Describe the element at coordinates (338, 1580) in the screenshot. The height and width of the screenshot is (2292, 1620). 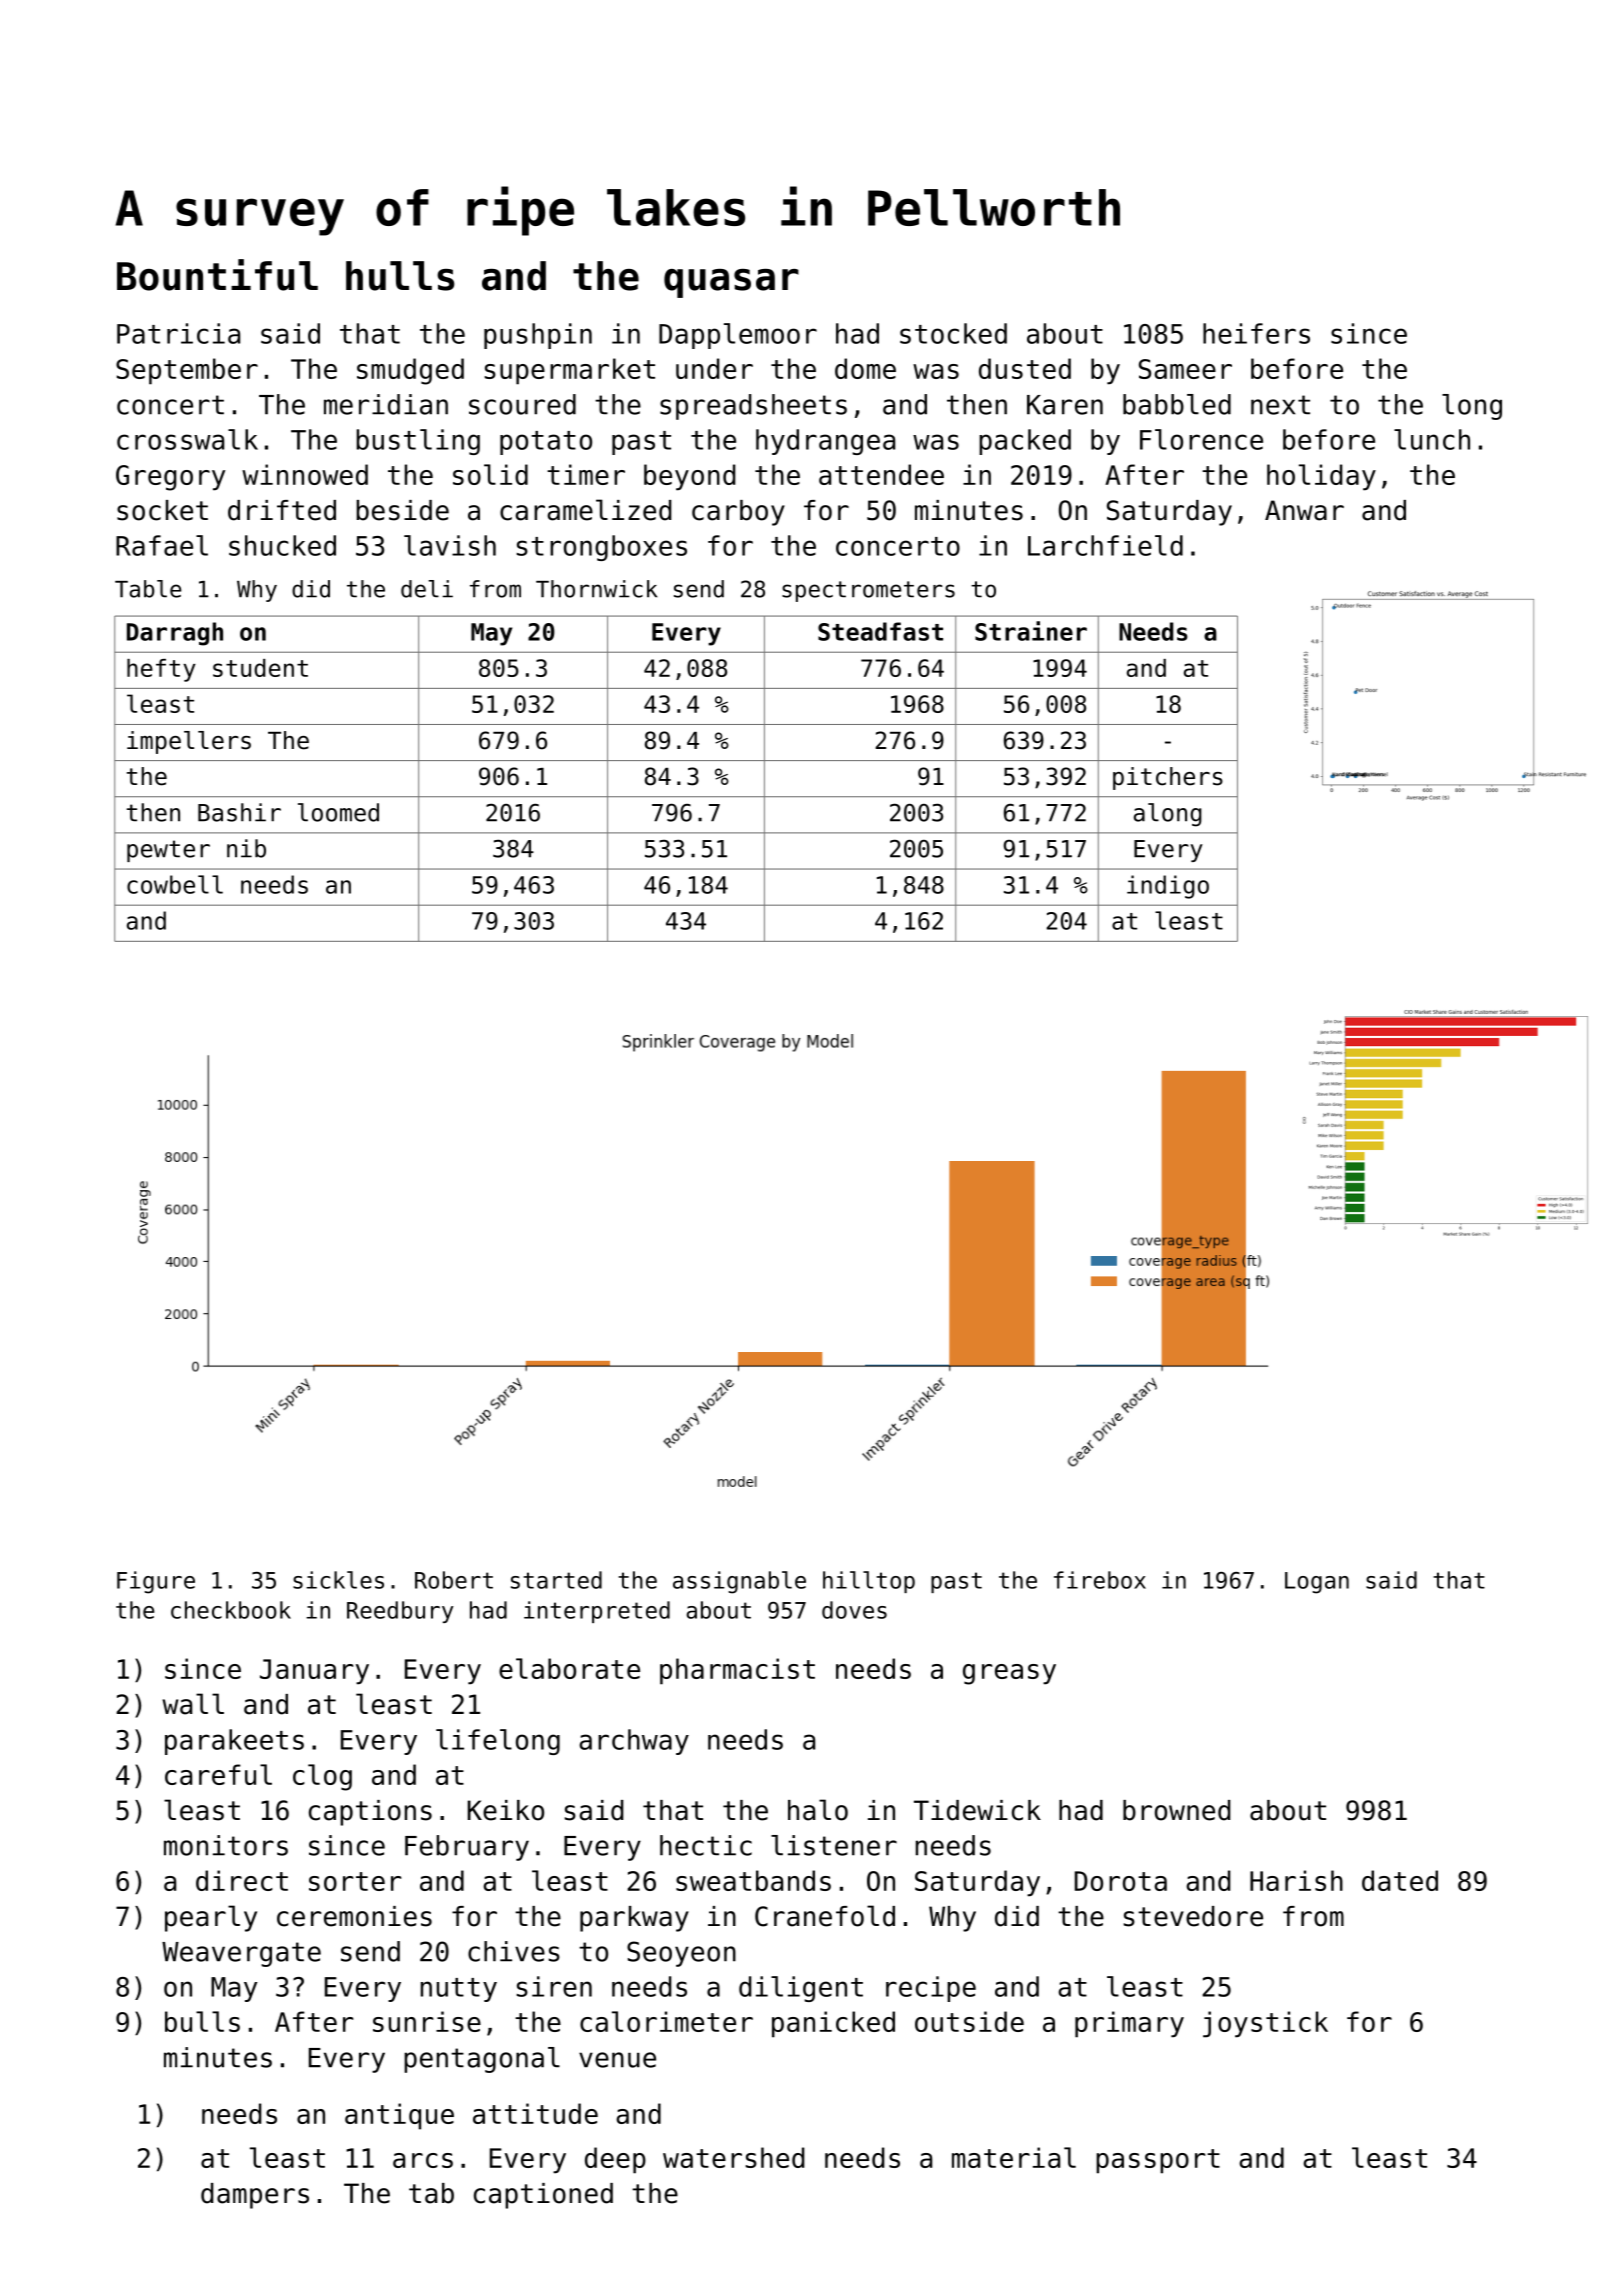
I see `sickles` at that location.
